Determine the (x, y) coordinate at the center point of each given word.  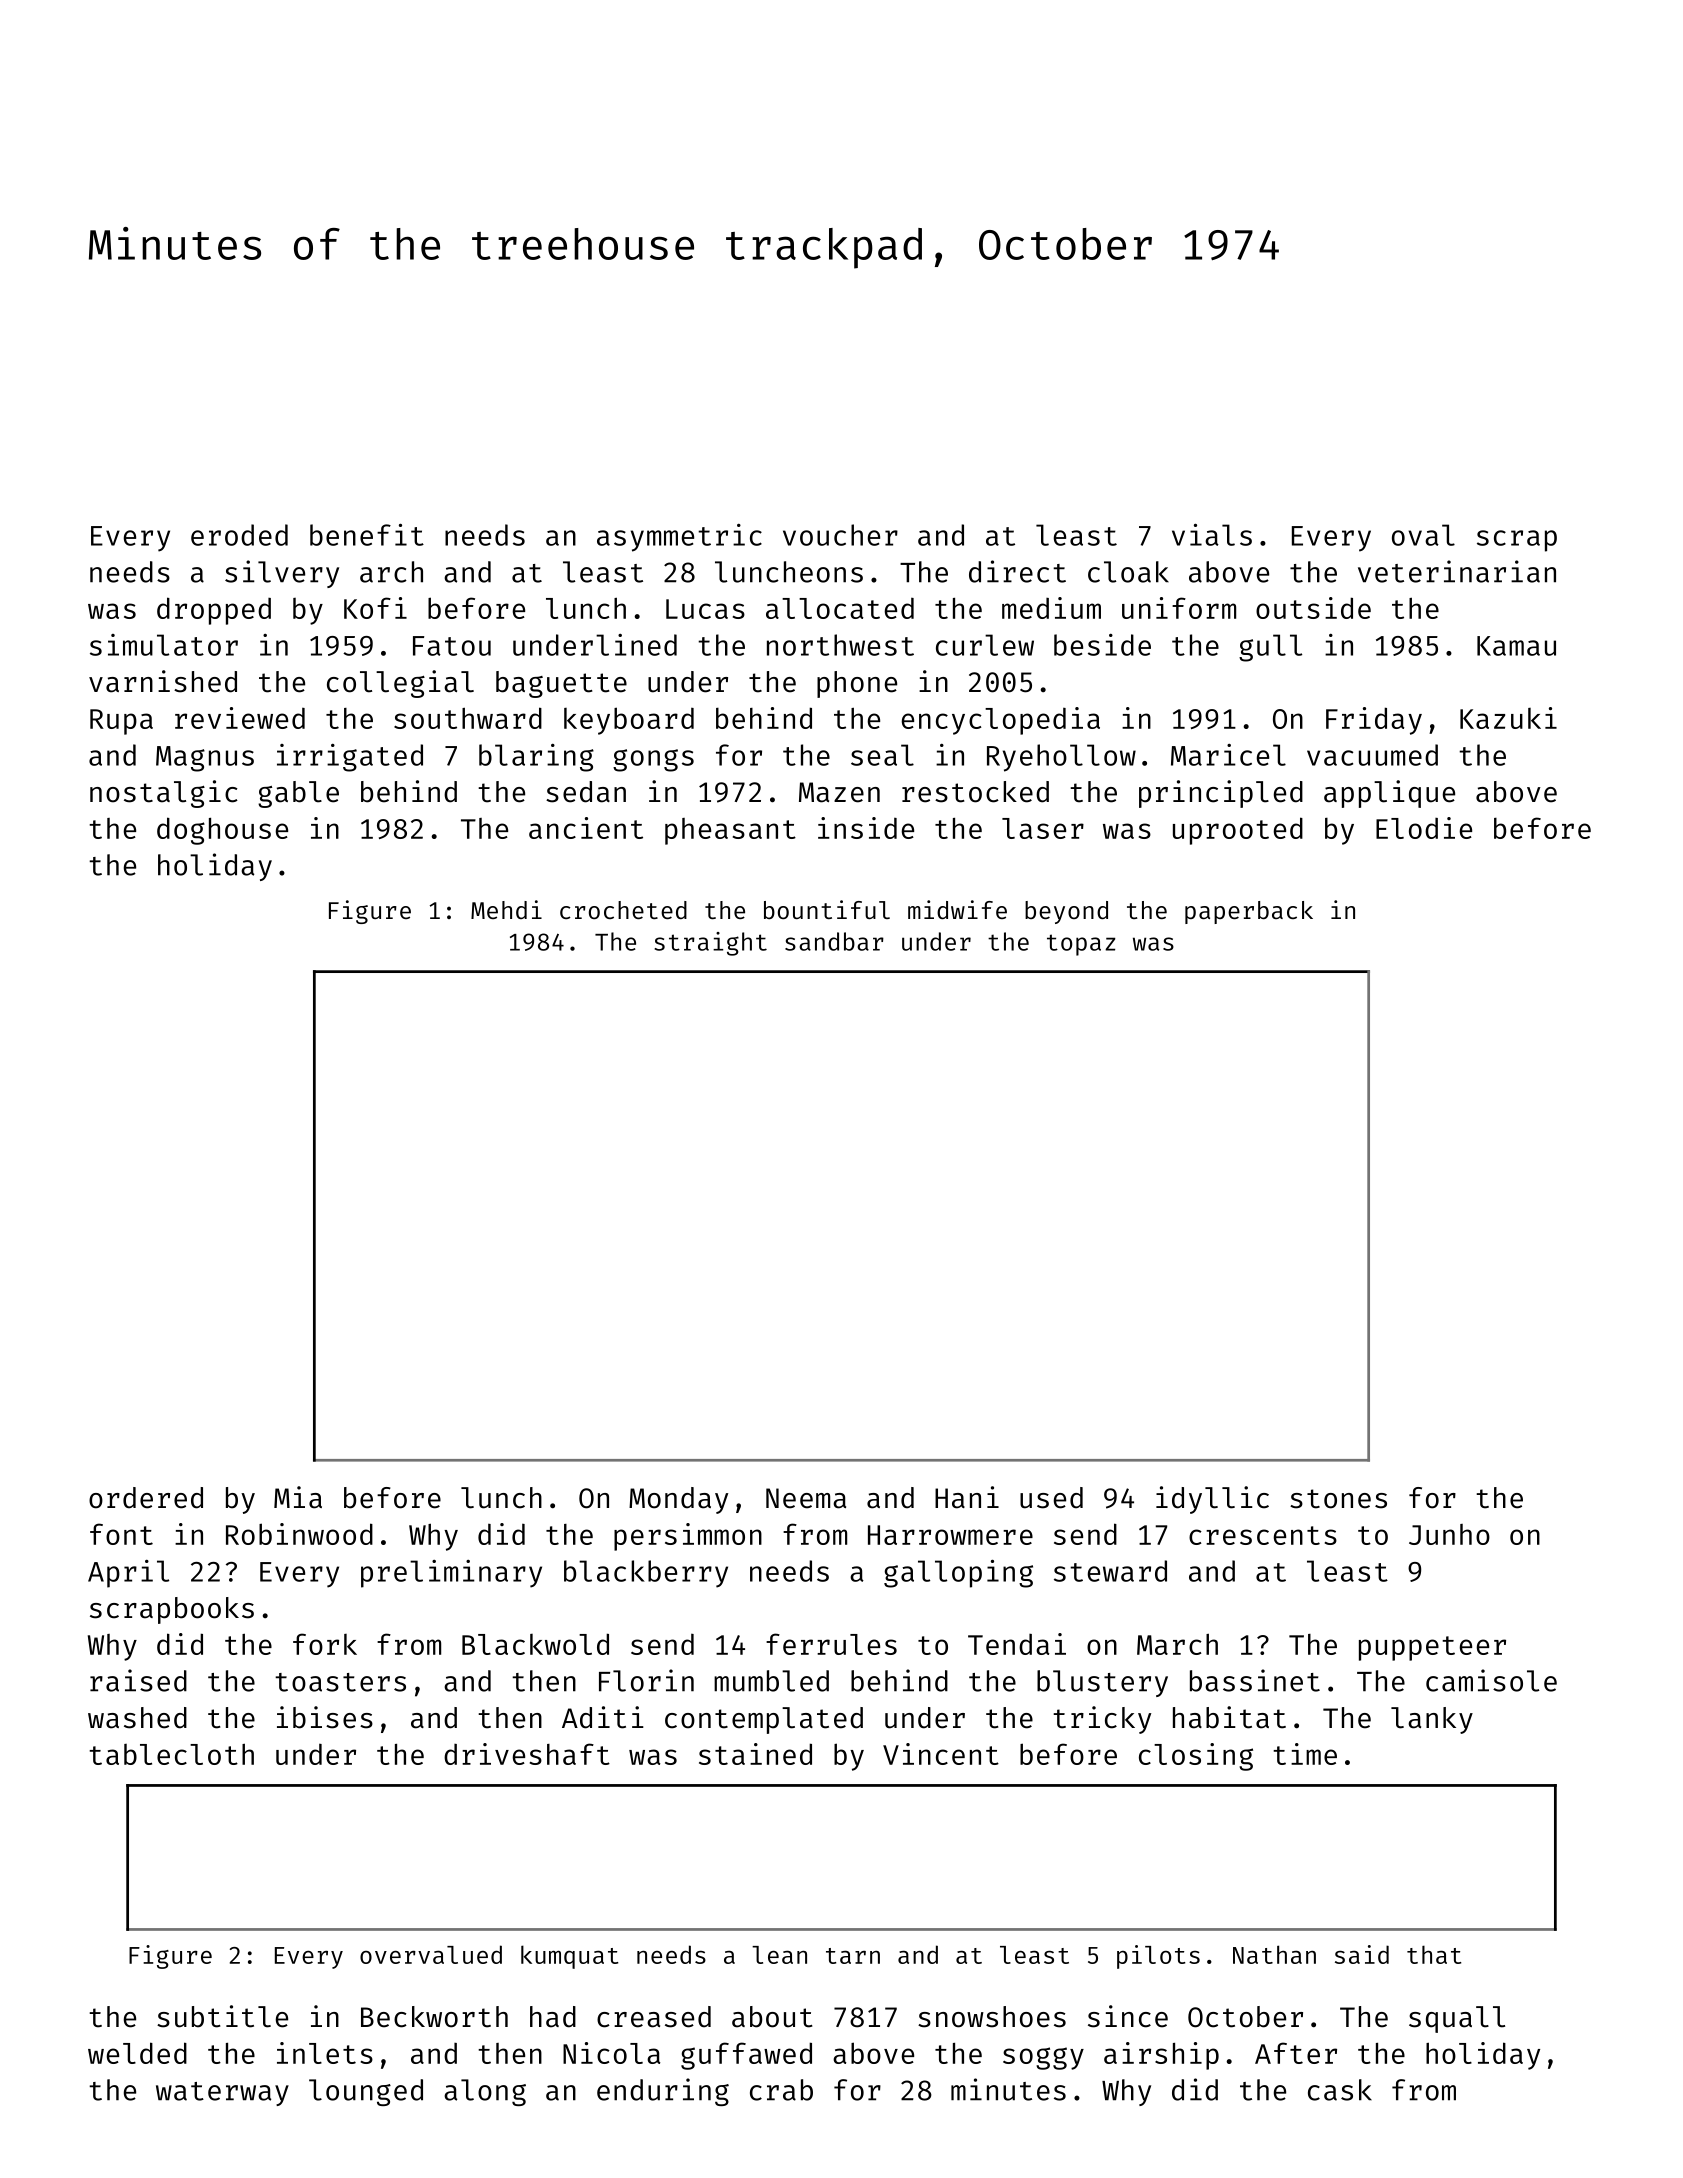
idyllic (1212, 1500)
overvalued (431, 1954)
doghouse (222, 831)
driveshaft (527, 1754)
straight (710, 944)
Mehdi (506, 909)
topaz (1081, 945)
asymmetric (679, 538)
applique (1389, 794)
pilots (1158, 1957)
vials (1212, 535)
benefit (367, 535)
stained (755, 1754)
